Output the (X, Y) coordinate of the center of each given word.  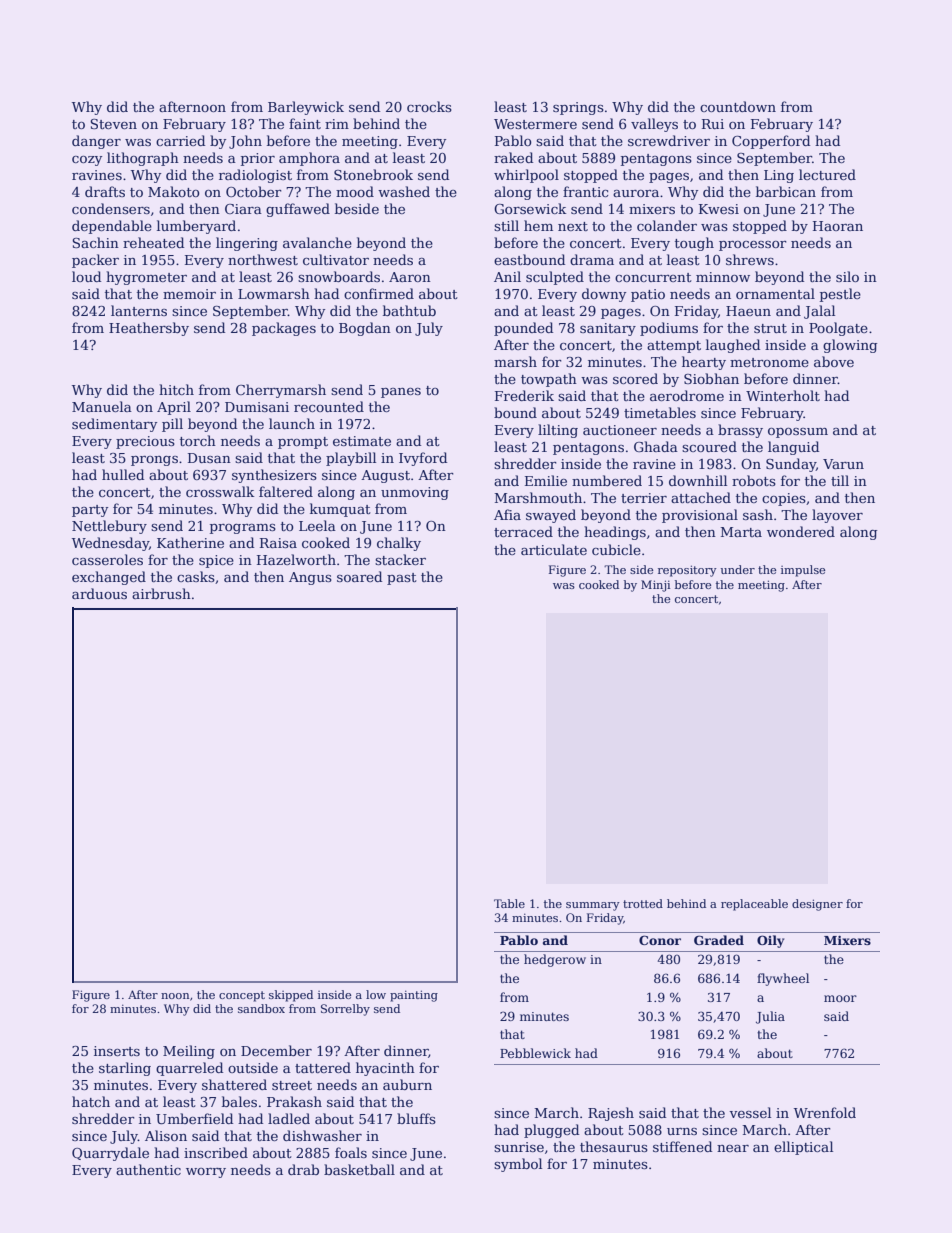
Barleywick (306, 108)
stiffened (682, 1146)
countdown (738, 106)
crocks (429, 106)
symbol (518, 1165)
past (402, 579)
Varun (843, 464)
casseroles (107, 559)
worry (206, 1173)
